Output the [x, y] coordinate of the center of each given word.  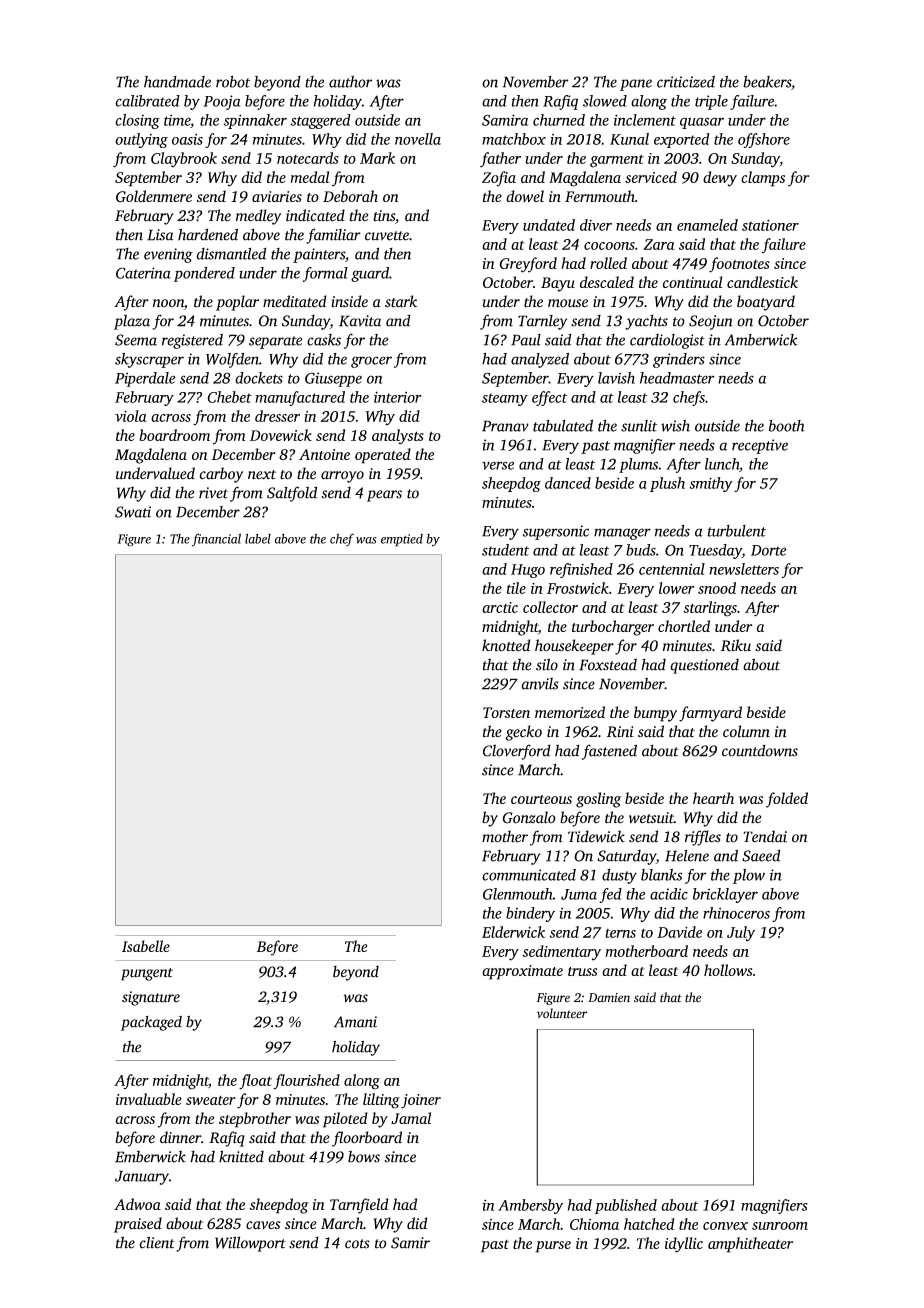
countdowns [760, 750]
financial [216, 540]
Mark [377, 158]
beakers [767, 81]
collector [550, 607]
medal [310, 177]
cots [357, 1244]
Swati [133, 512]
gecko [523, 733]
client [157, 1242]
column [746, 731]
